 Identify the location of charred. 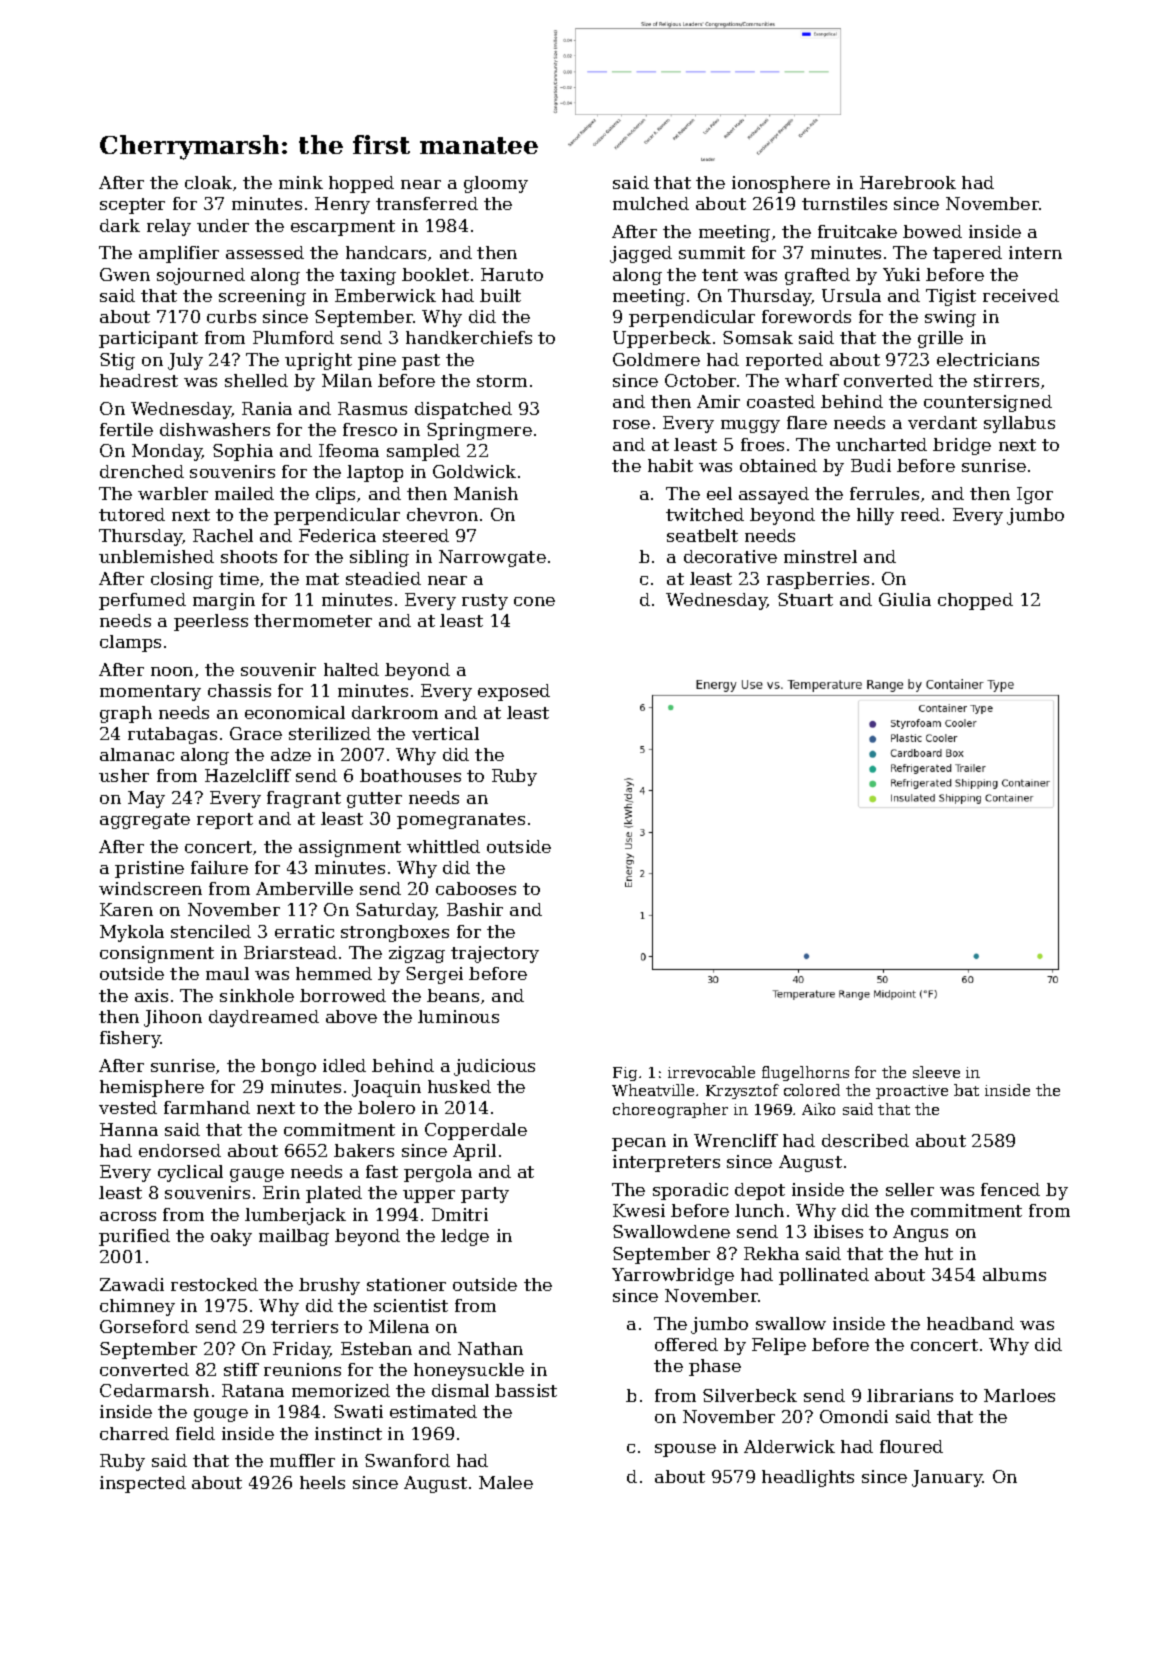
(134, 1433).
